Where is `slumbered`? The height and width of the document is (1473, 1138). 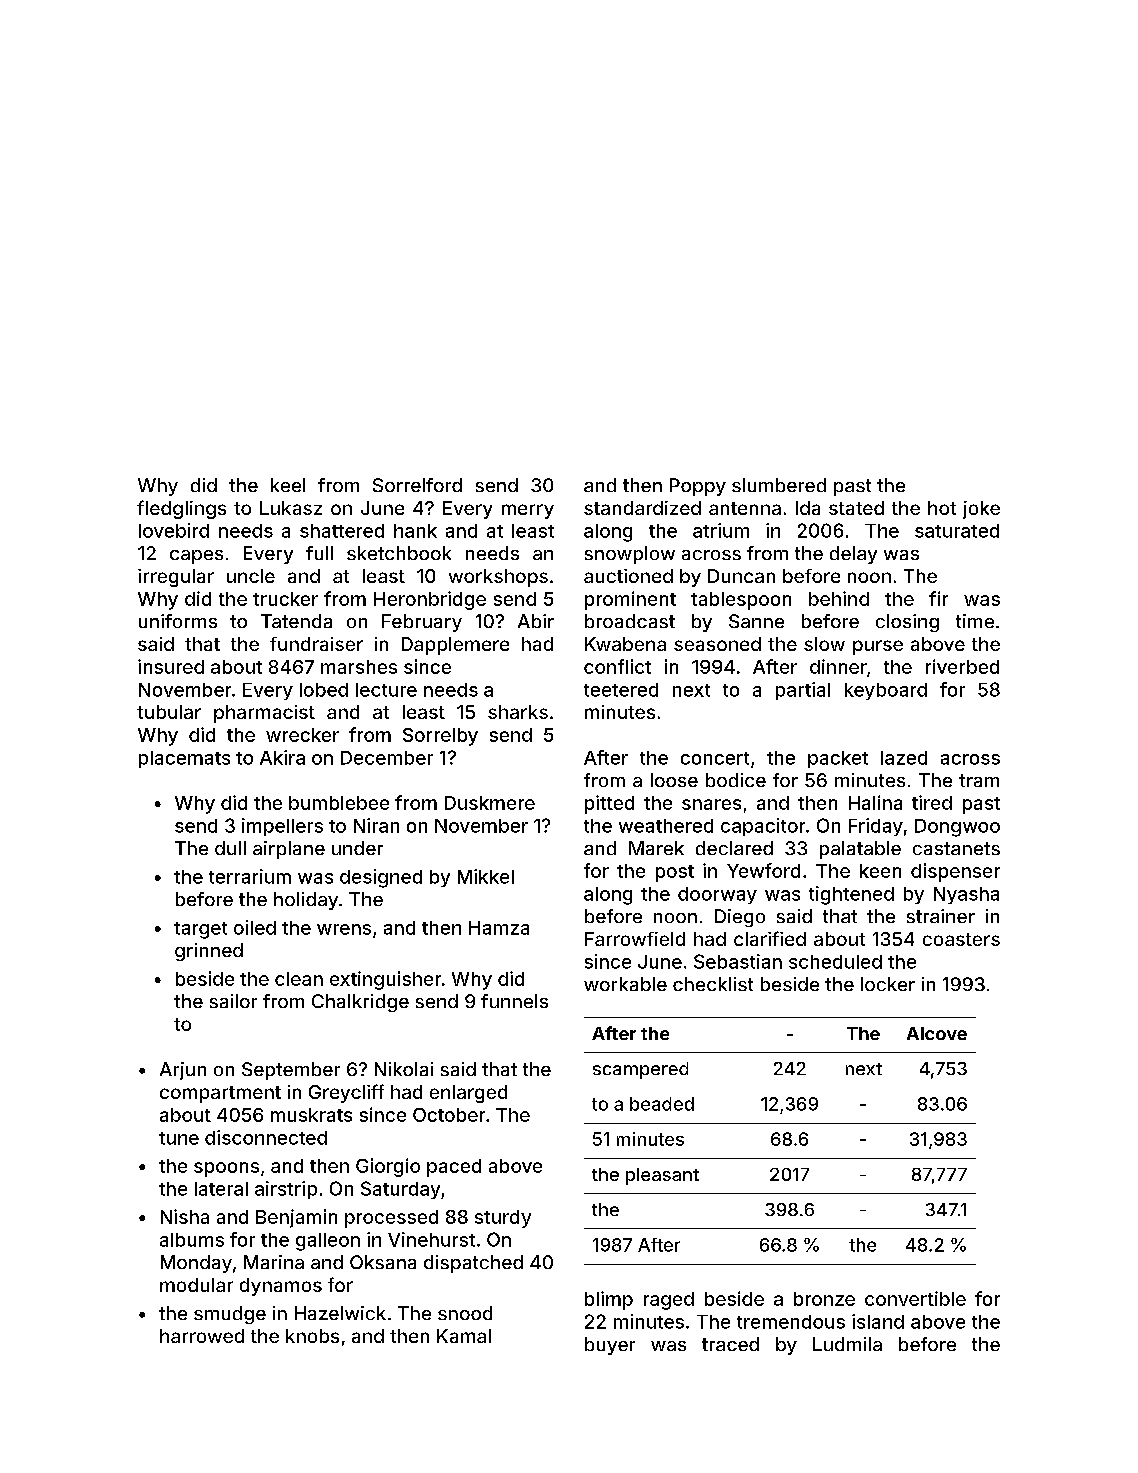 slumbered is located at coordinates (779, 485).
